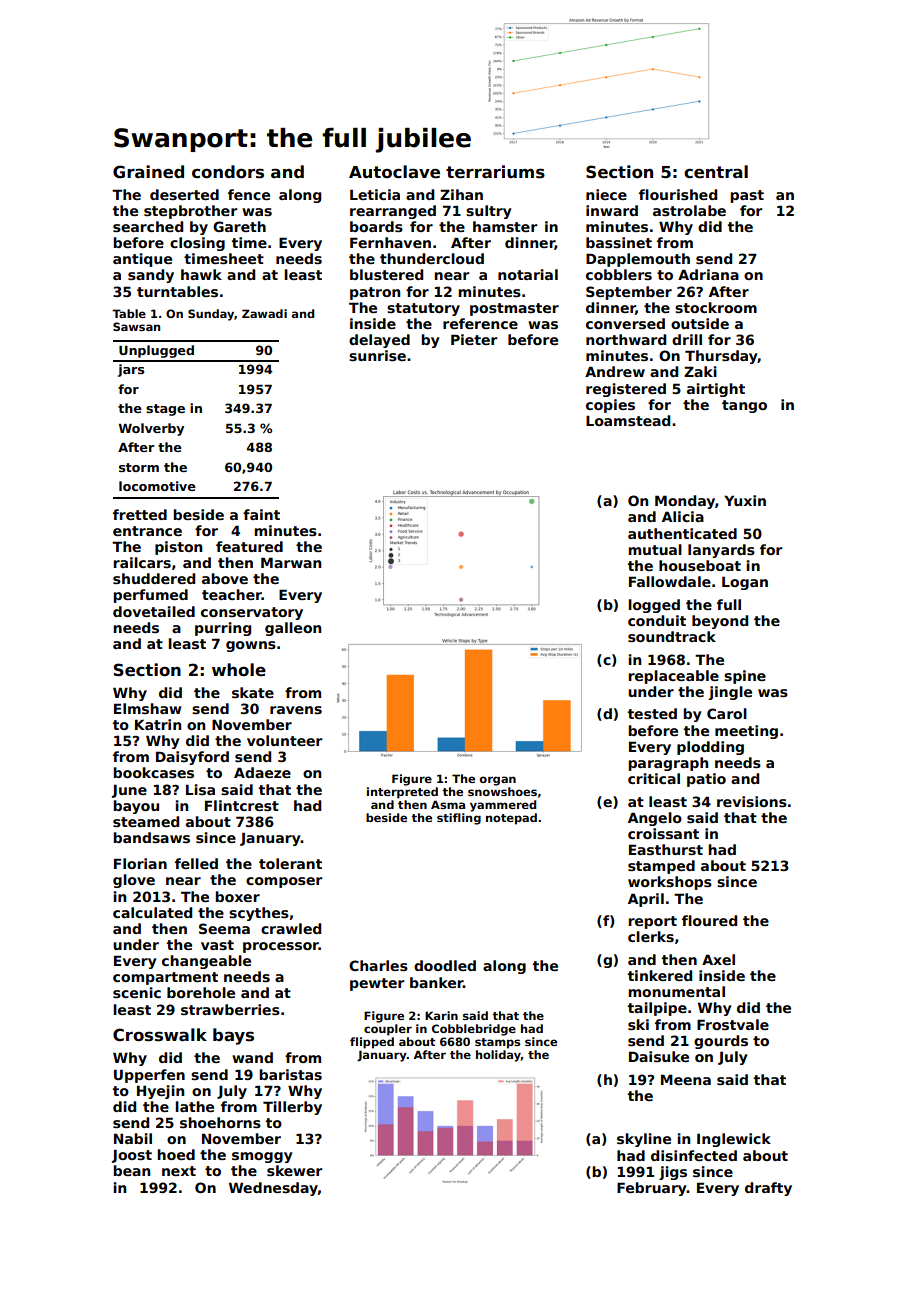  Describe the element at coordinates (655, 819) in the screenshot. I see `Angelo` at that location.
